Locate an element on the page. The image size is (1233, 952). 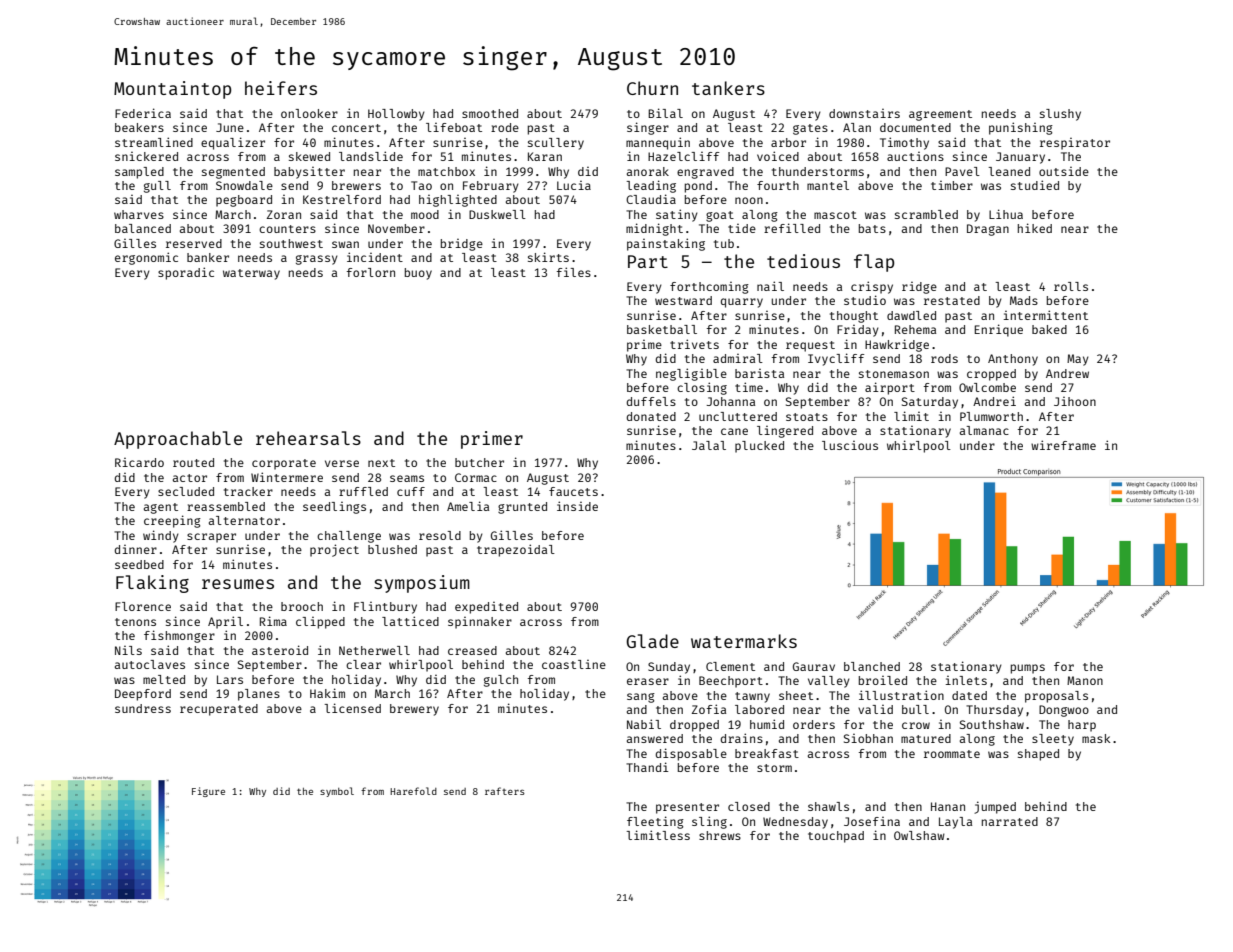
Federica is located at coordinates (143, 113).
